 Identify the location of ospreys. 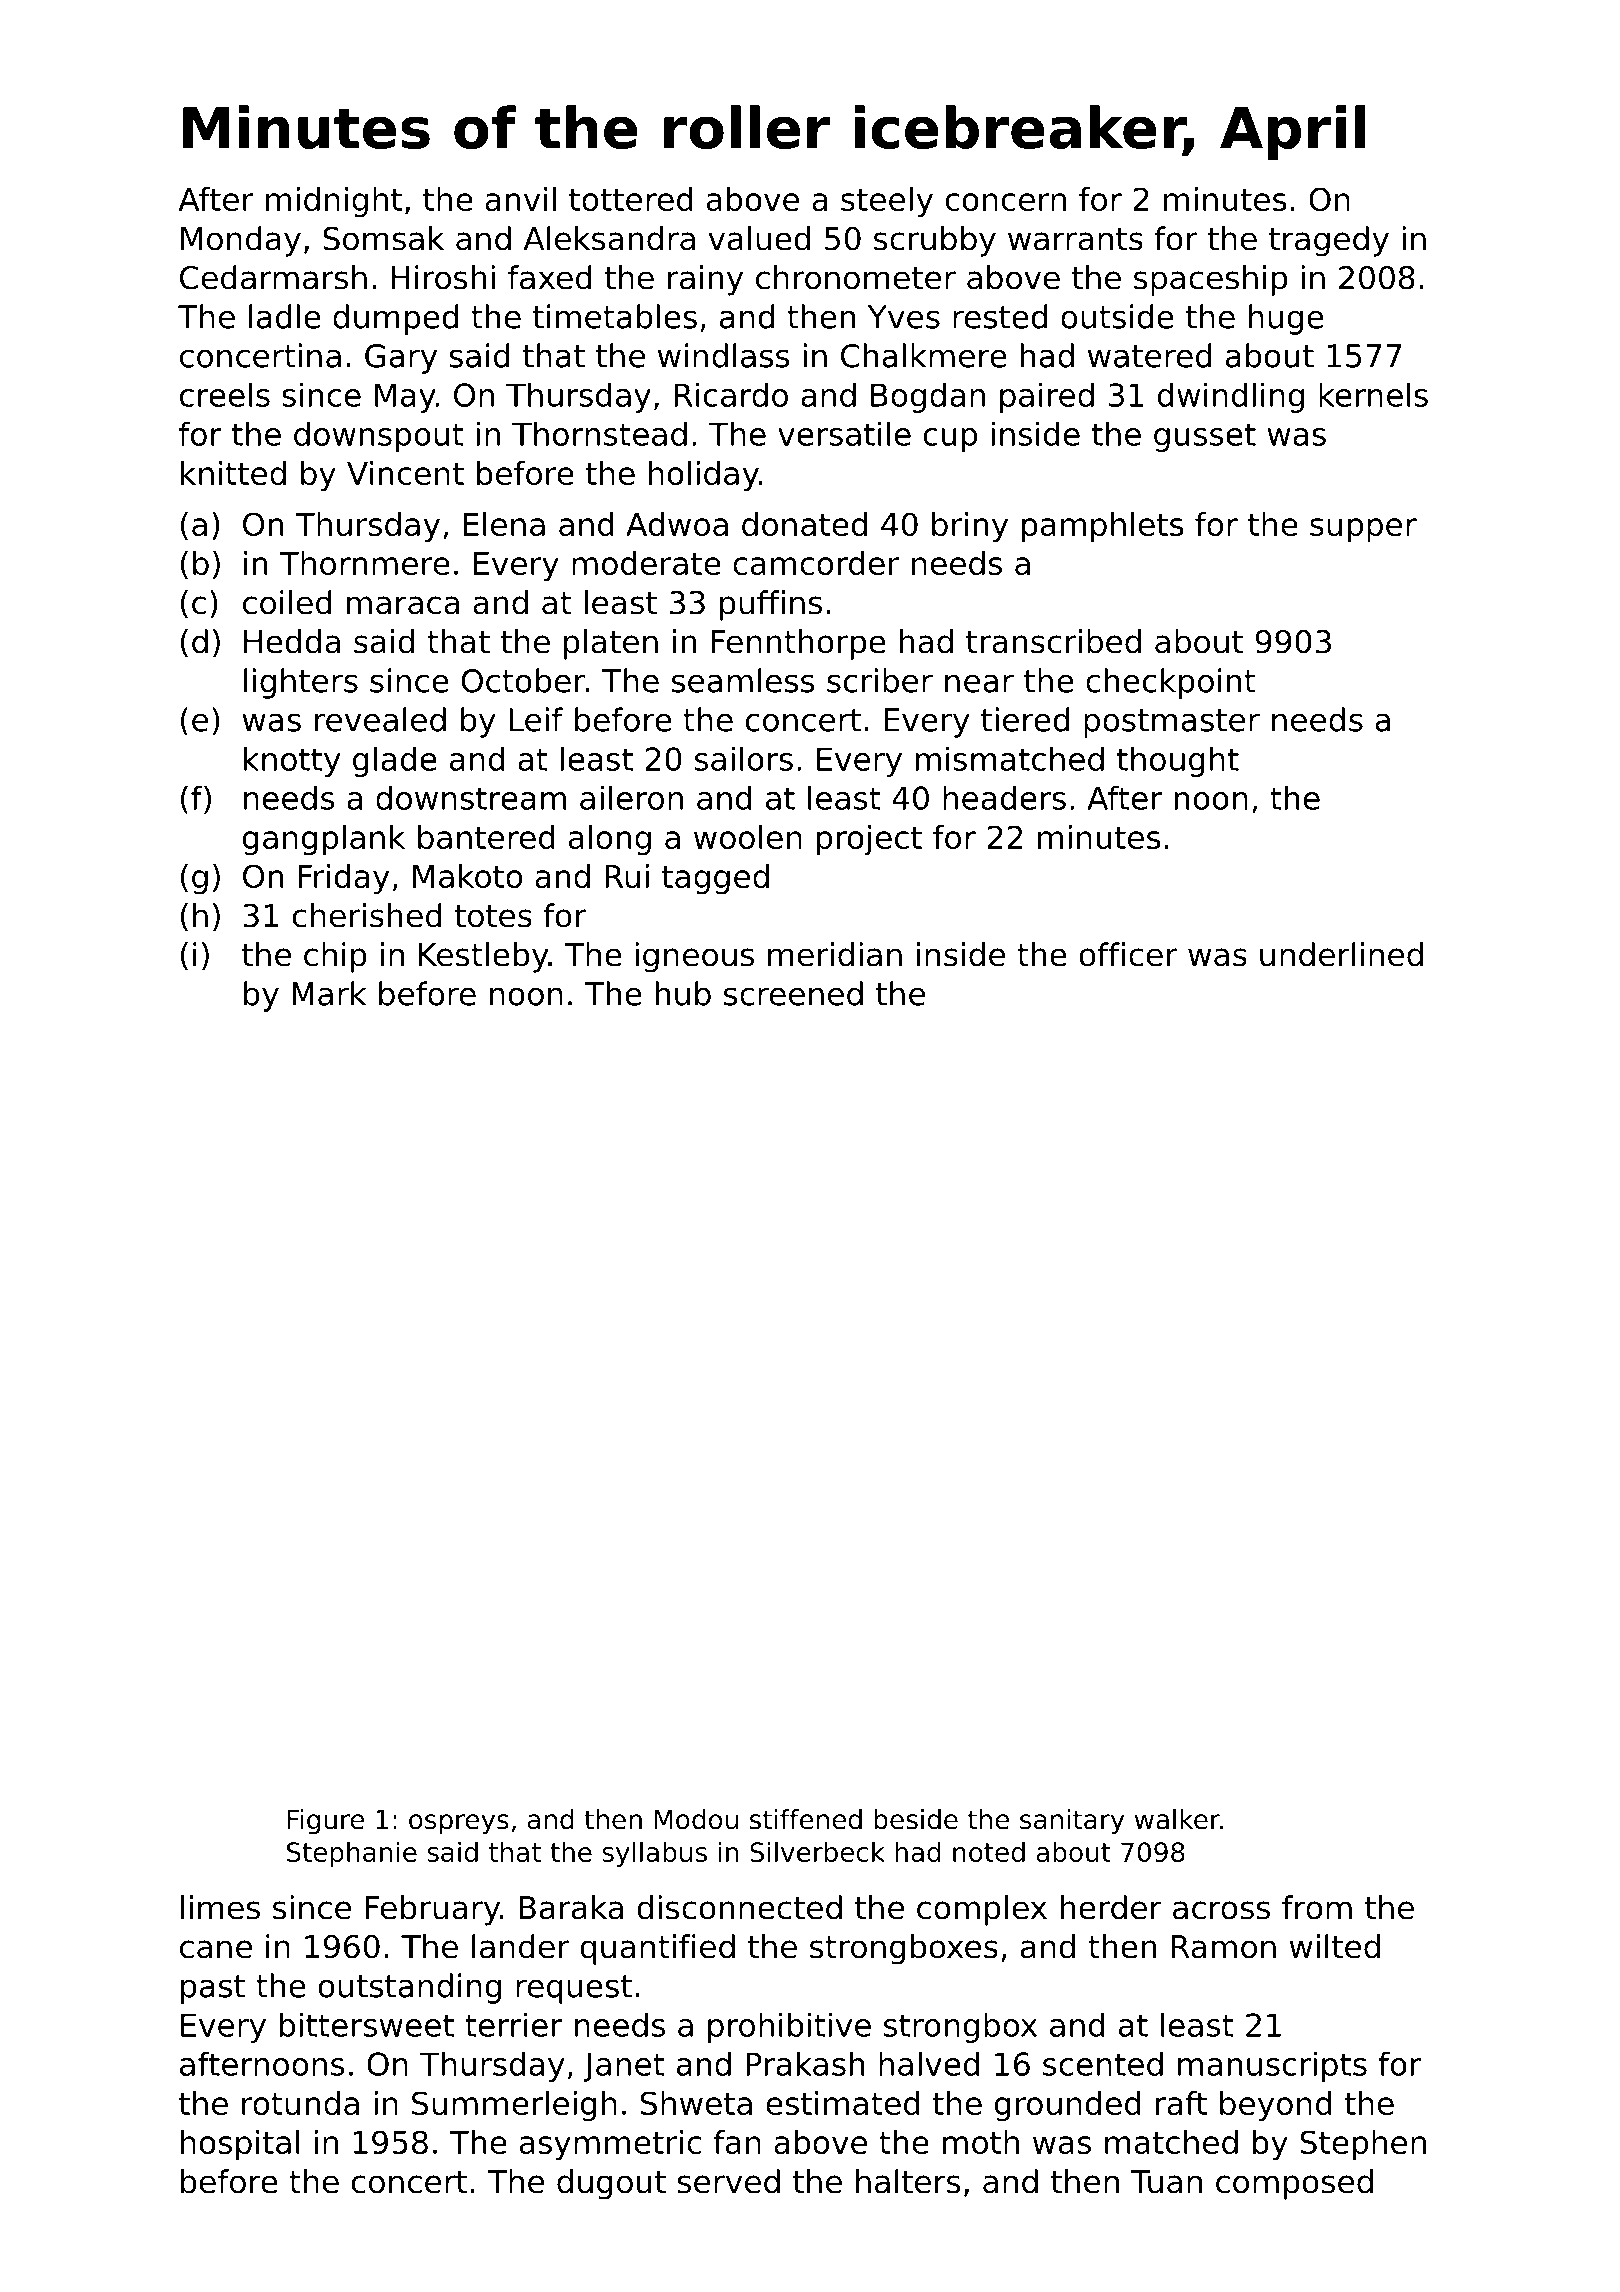
(459, 1824).
